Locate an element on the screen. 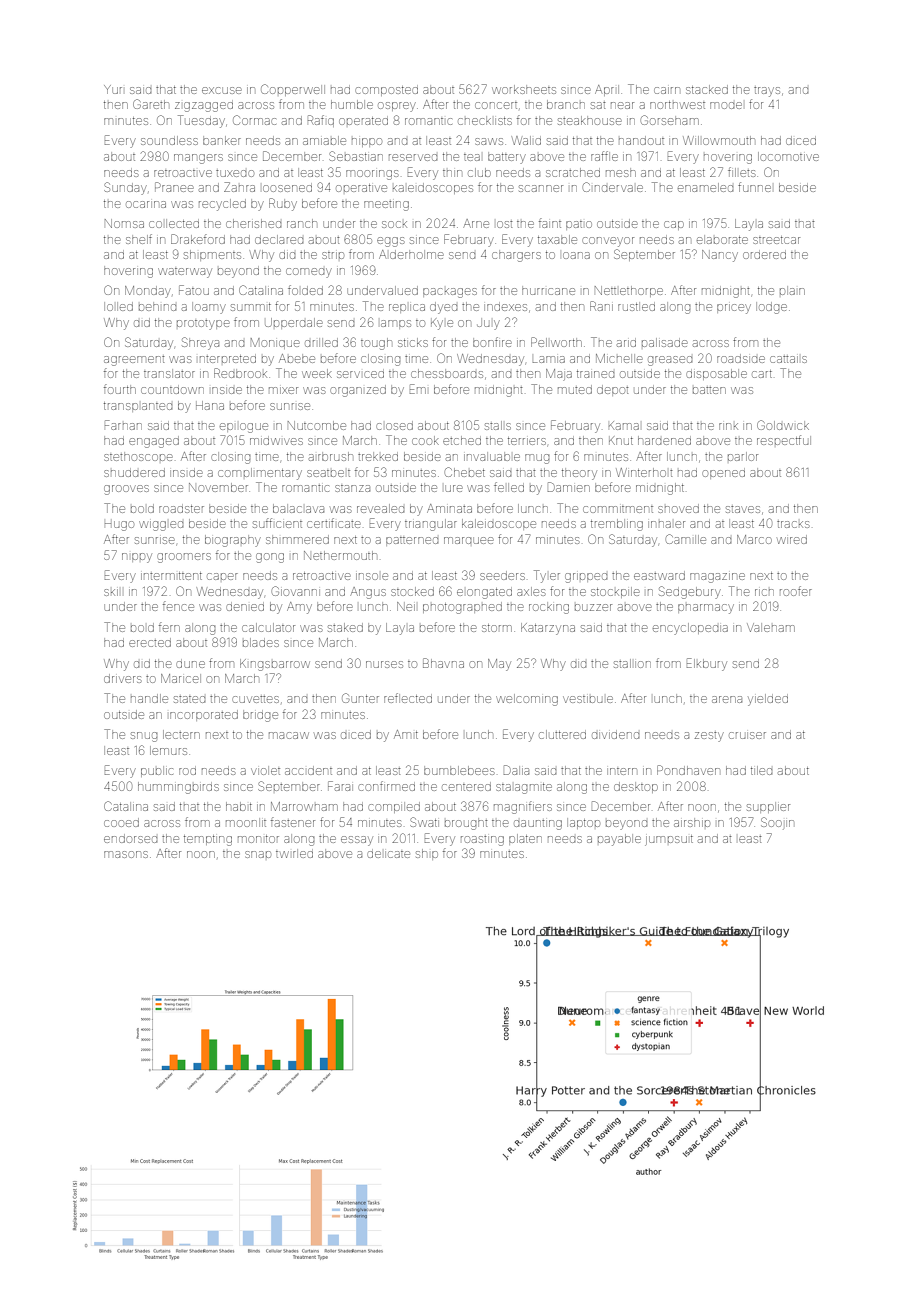  cart is located at coordinates (762, 374).
